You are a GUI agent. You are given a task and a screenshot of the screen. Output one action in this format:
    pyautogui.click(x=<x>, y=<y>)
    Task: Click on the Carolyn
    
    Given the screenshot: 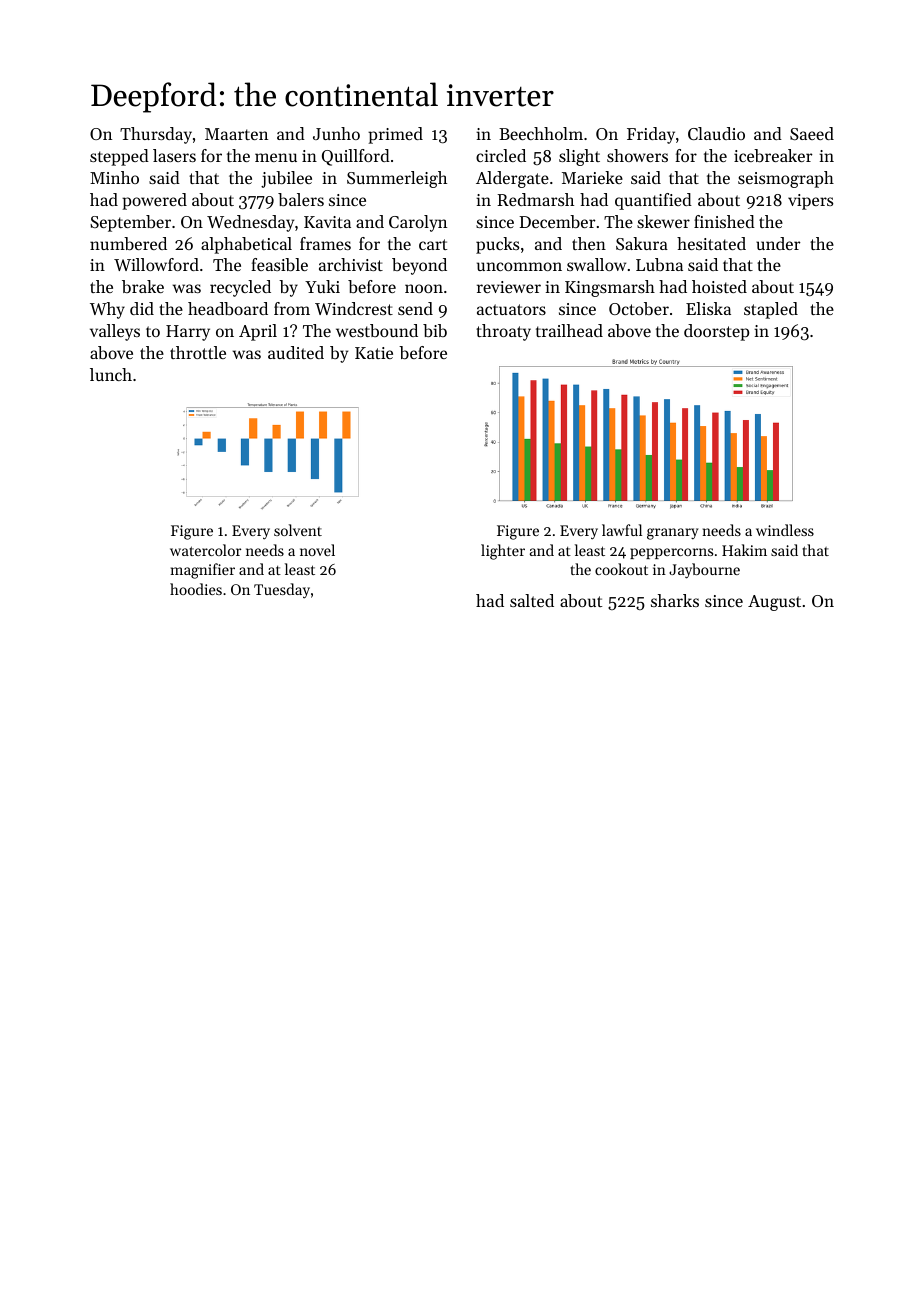 What is the action you would take?
    pyautogui.click(x=418, y=223)
